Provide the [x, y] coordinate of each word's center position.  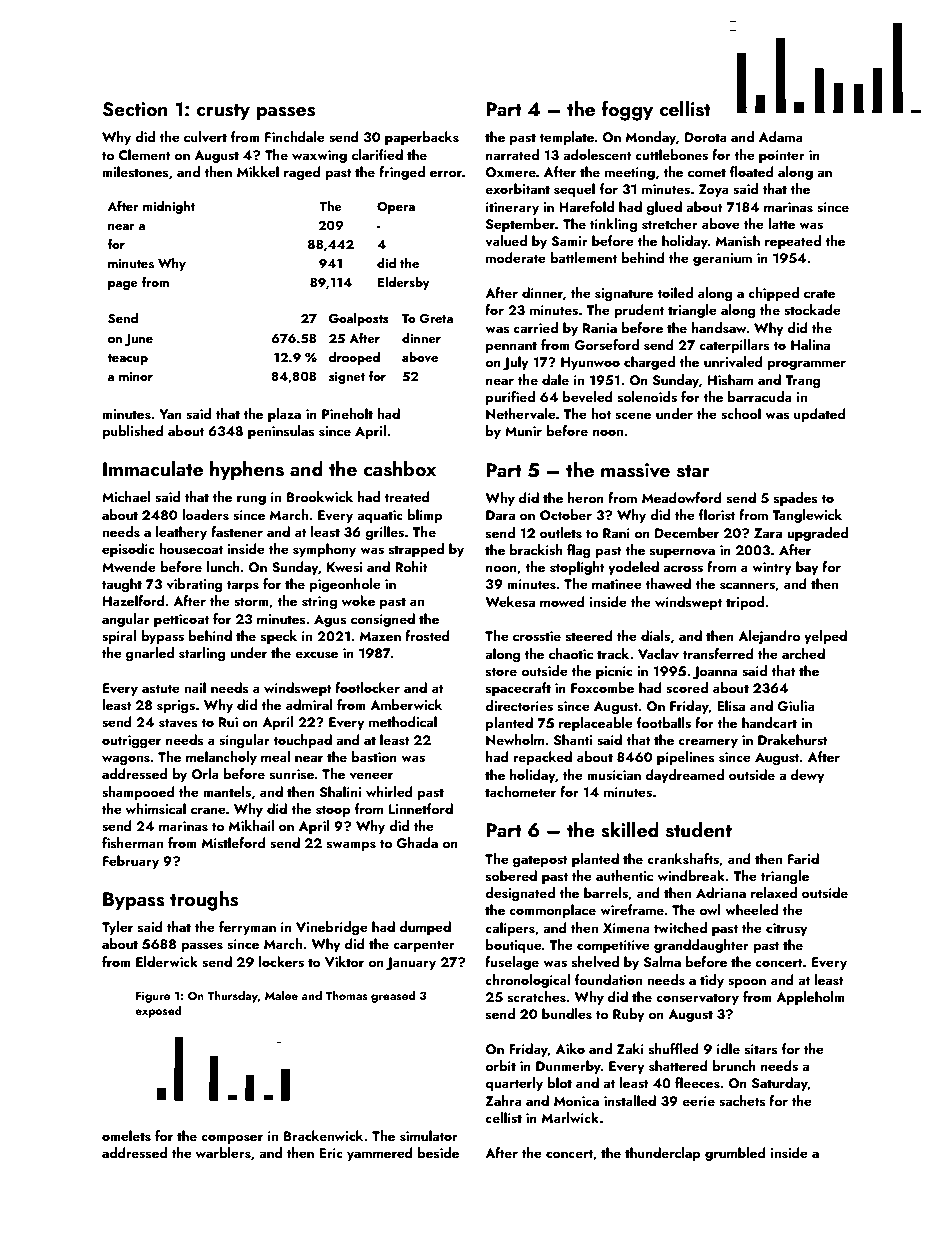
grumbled [735, 1154]
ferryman [247, 928]
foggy [627, 110]
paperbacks [422, 138]
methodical [403, 721]
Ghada [417, 843]
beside [438, 1153]
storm [251, 602]
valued [506, 240]
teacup [127, 359]
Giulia [796, 706]
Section [135, 109]
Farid [803, 858]
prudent [639, 311]
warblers [223, 1153]
